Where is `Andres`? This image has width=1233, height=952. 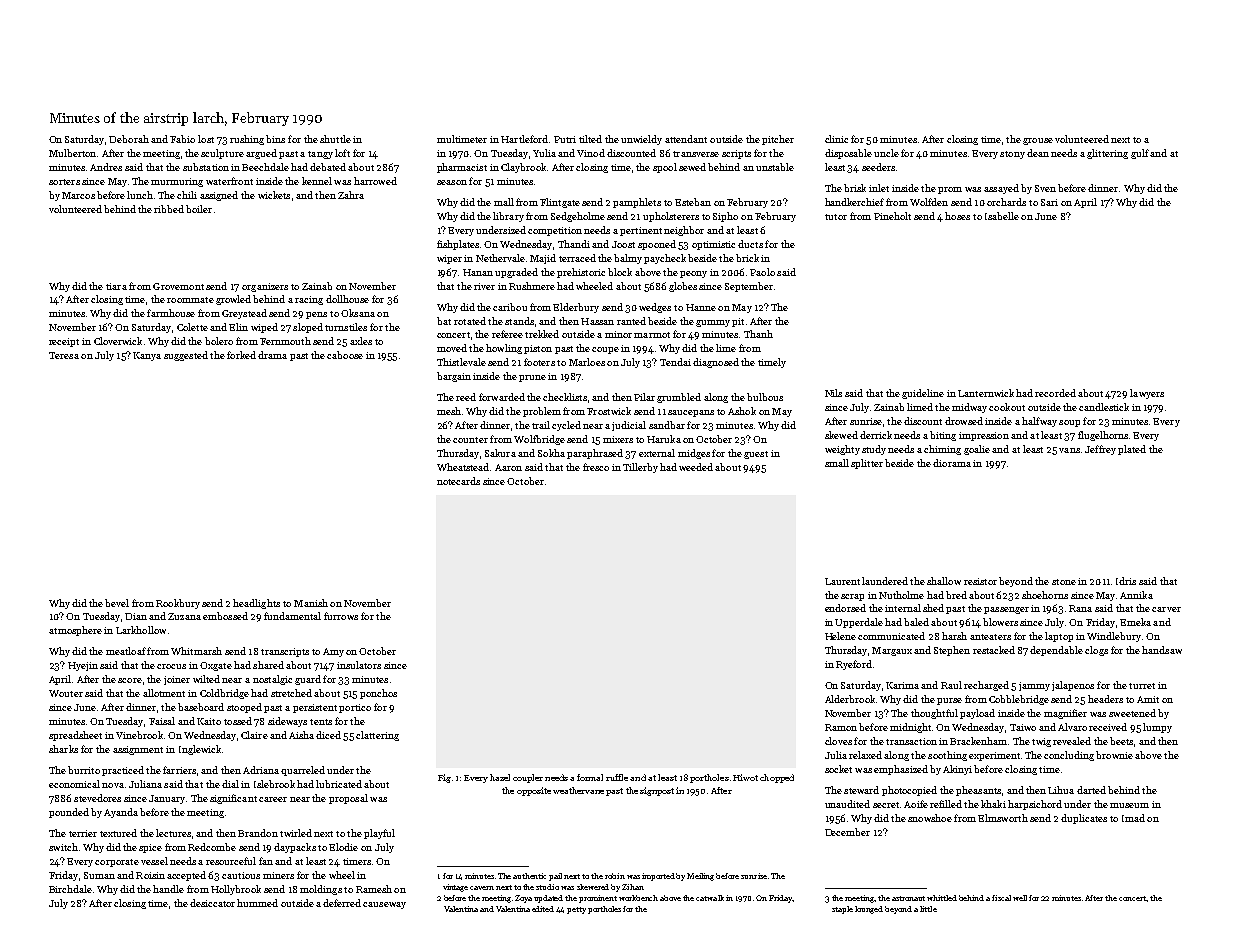 Andres is located at coordinates (106, 167).
